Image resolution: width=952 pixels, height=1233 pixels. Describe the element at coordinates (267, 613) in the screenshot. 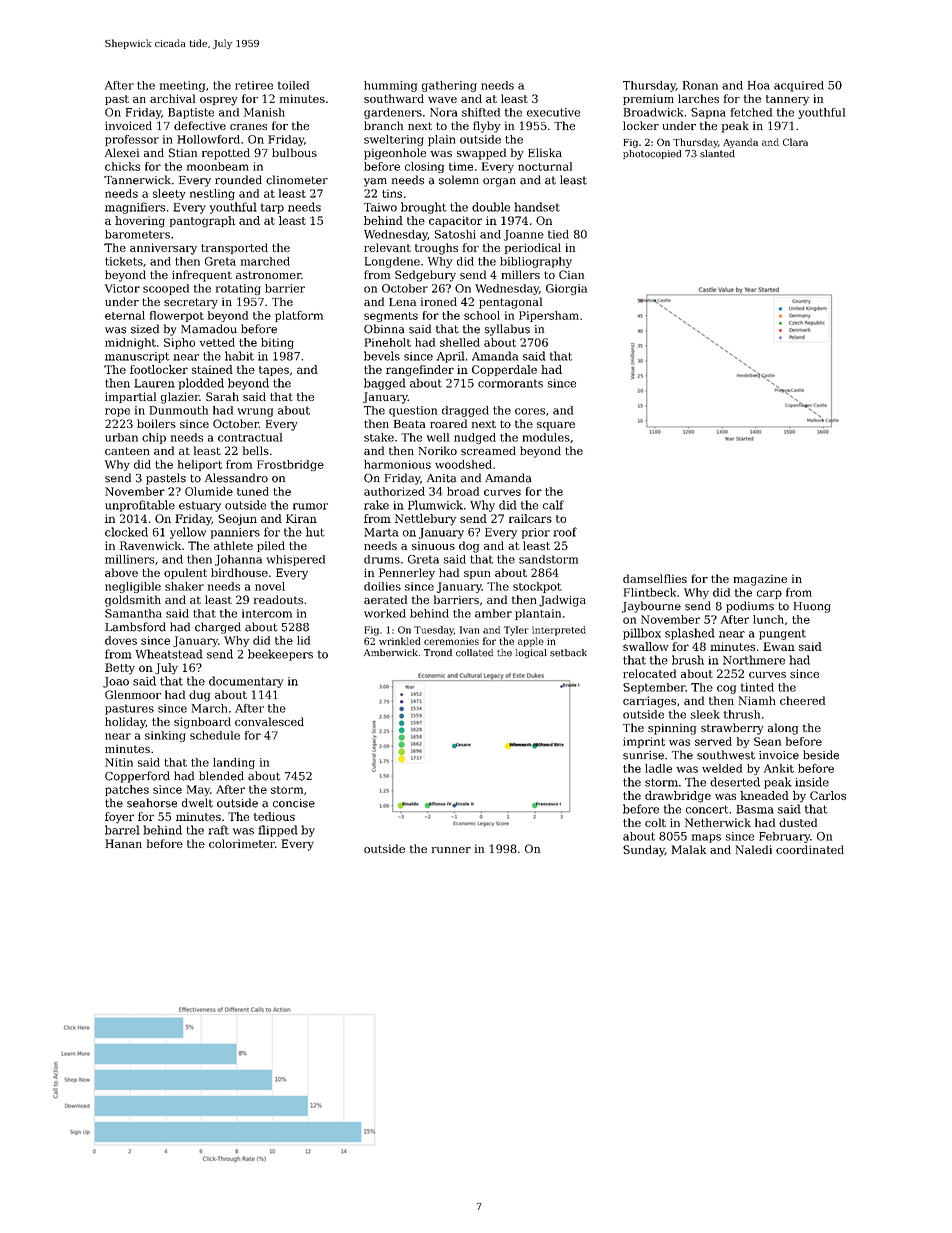

I see `intercom` at that location.
